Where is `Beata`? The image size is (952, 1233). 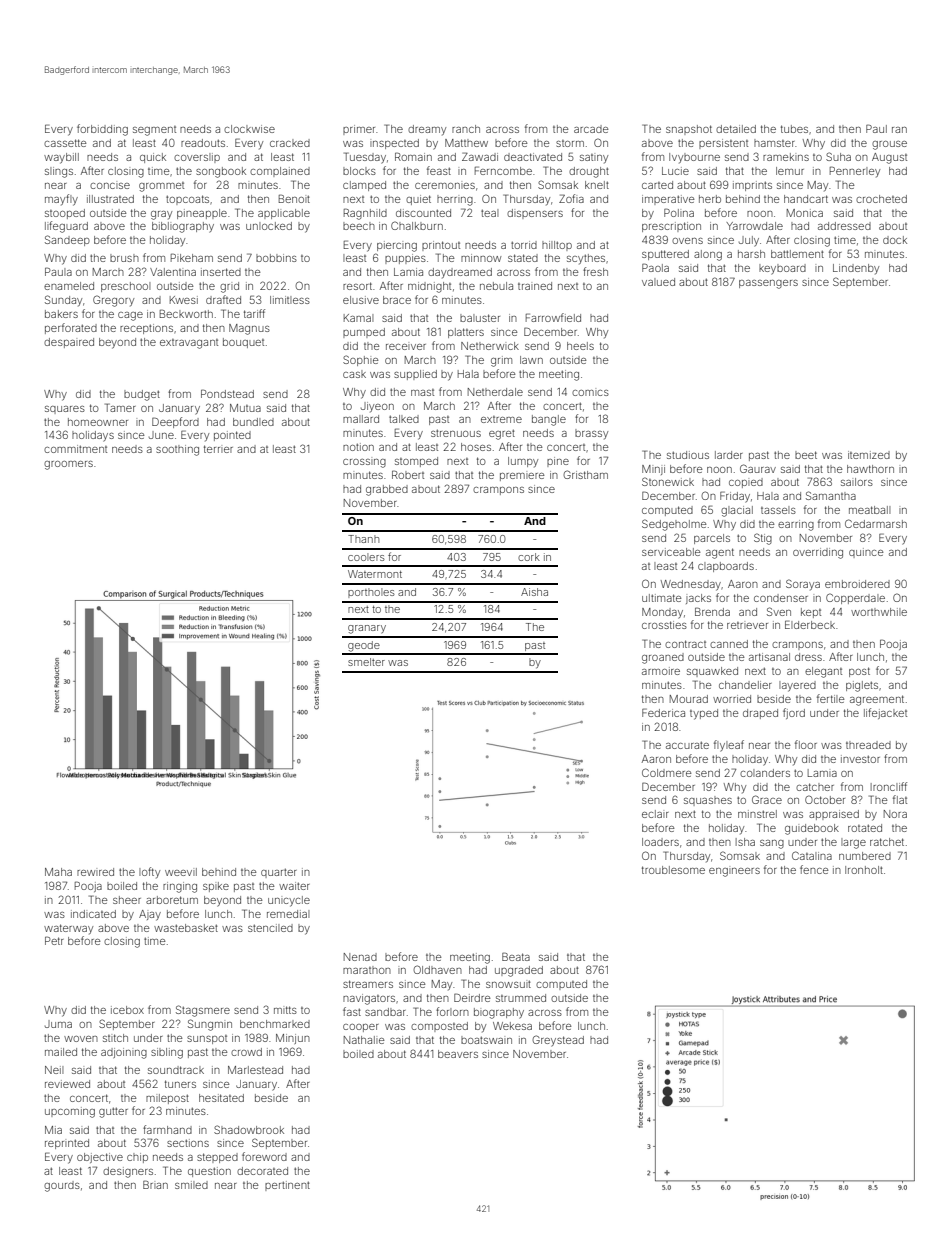 Beata is located at coordinates (516, 956).
